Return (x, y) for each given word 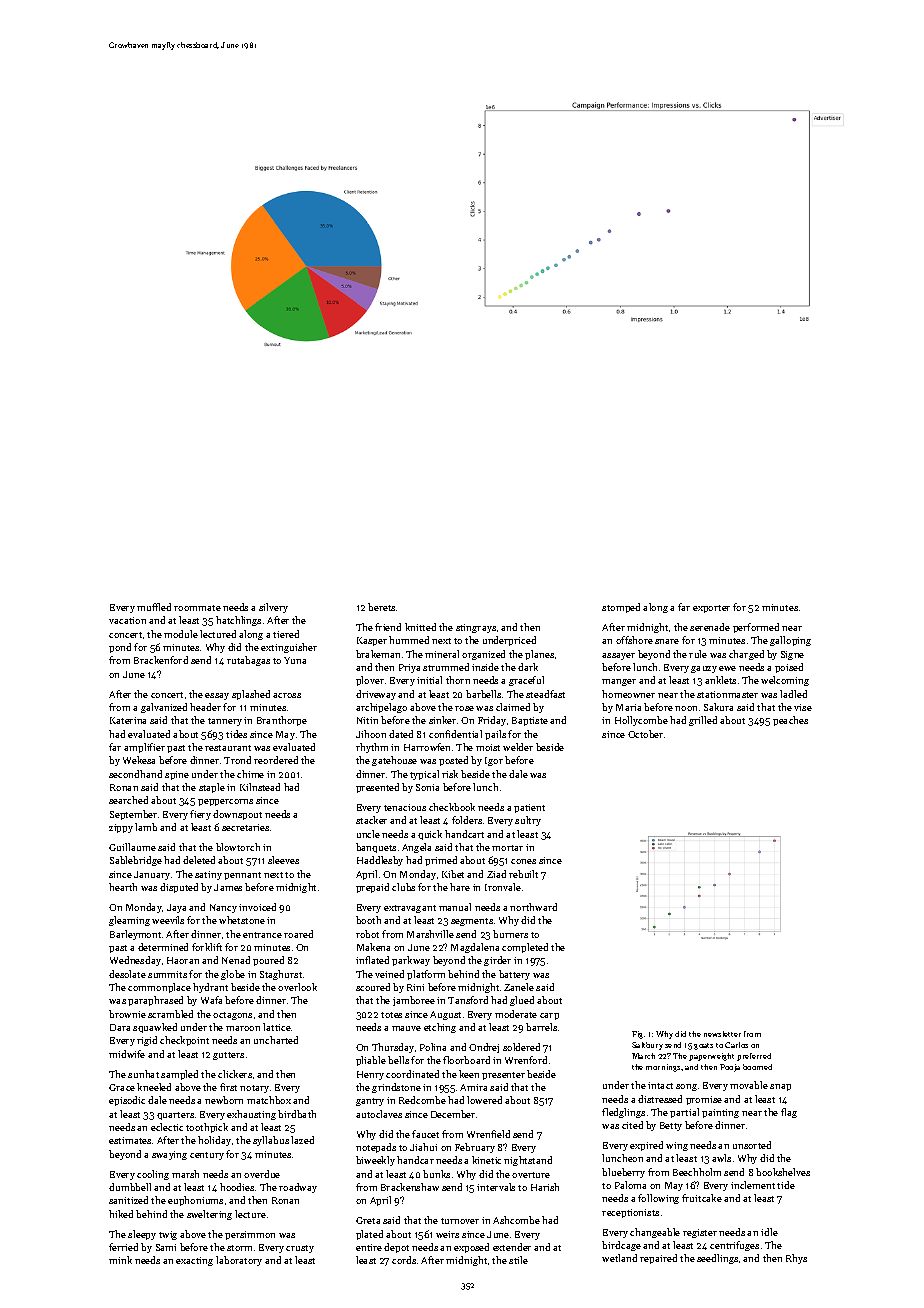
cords (404, 1260)
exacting (194, 1261)
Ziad (496, 874)
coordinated (412, 1074)
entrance (262, 935)
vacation (127, 620)
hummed (409, 640)
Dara (120, 1027)
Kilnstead (260, 787)
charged (746, 655)
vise (803, 707)
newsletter (722, 1034)
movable (749, 1085)
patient (529, 808)
